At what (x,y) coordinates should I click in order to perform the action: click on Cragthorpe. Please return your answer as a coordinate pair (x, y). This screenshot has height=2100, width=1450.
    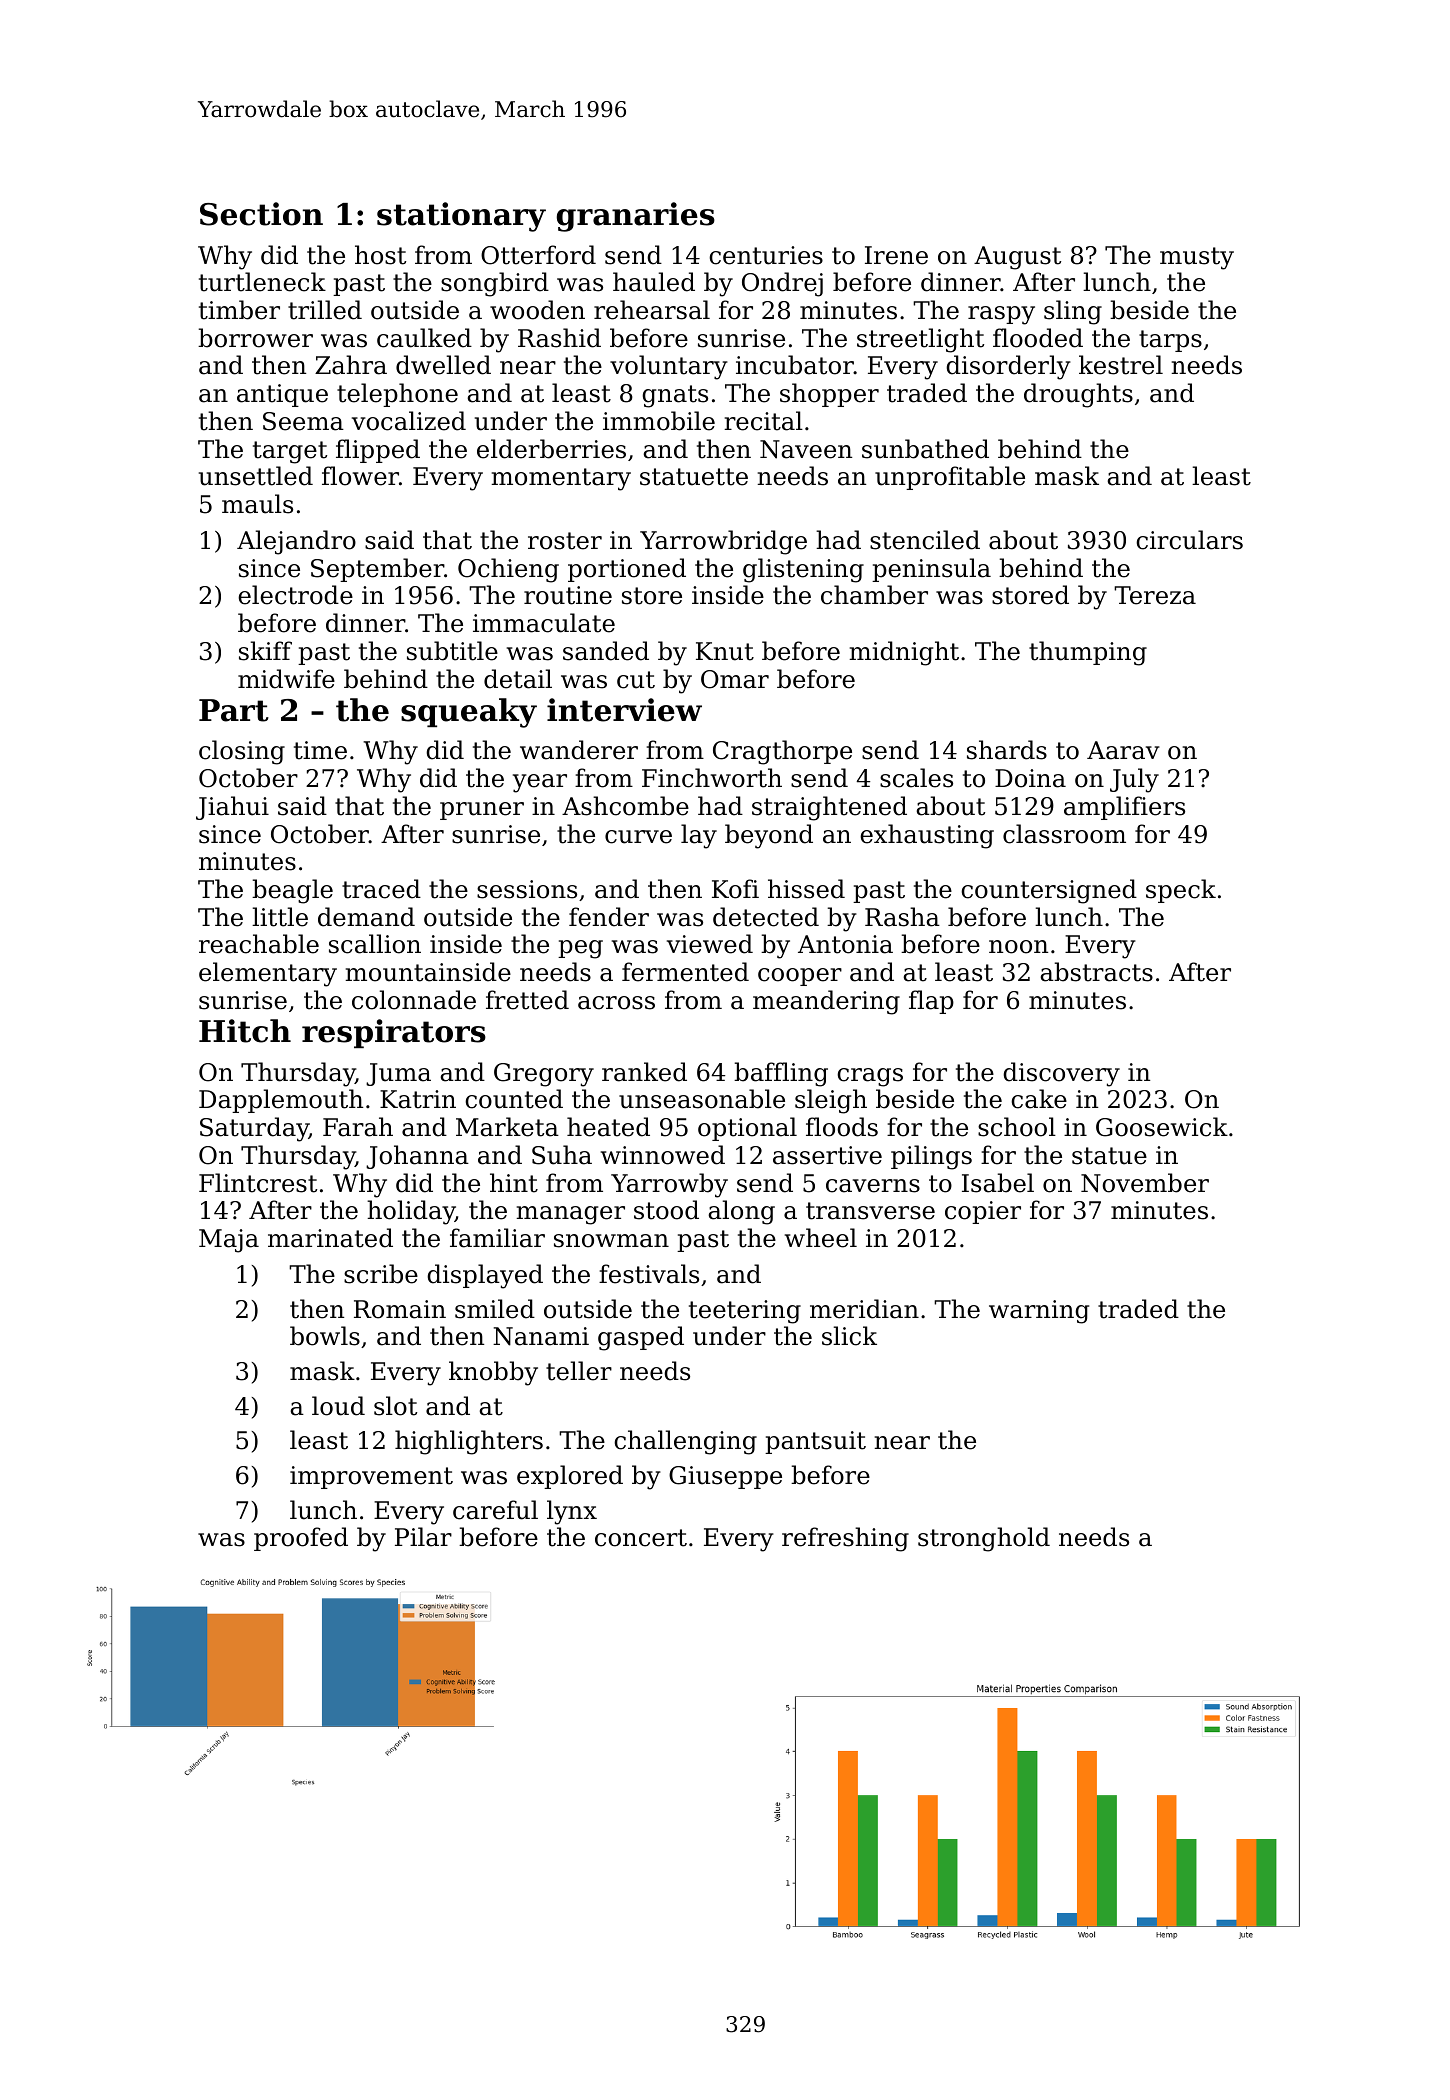
    Looking at the image, I should click on (782, 752).
